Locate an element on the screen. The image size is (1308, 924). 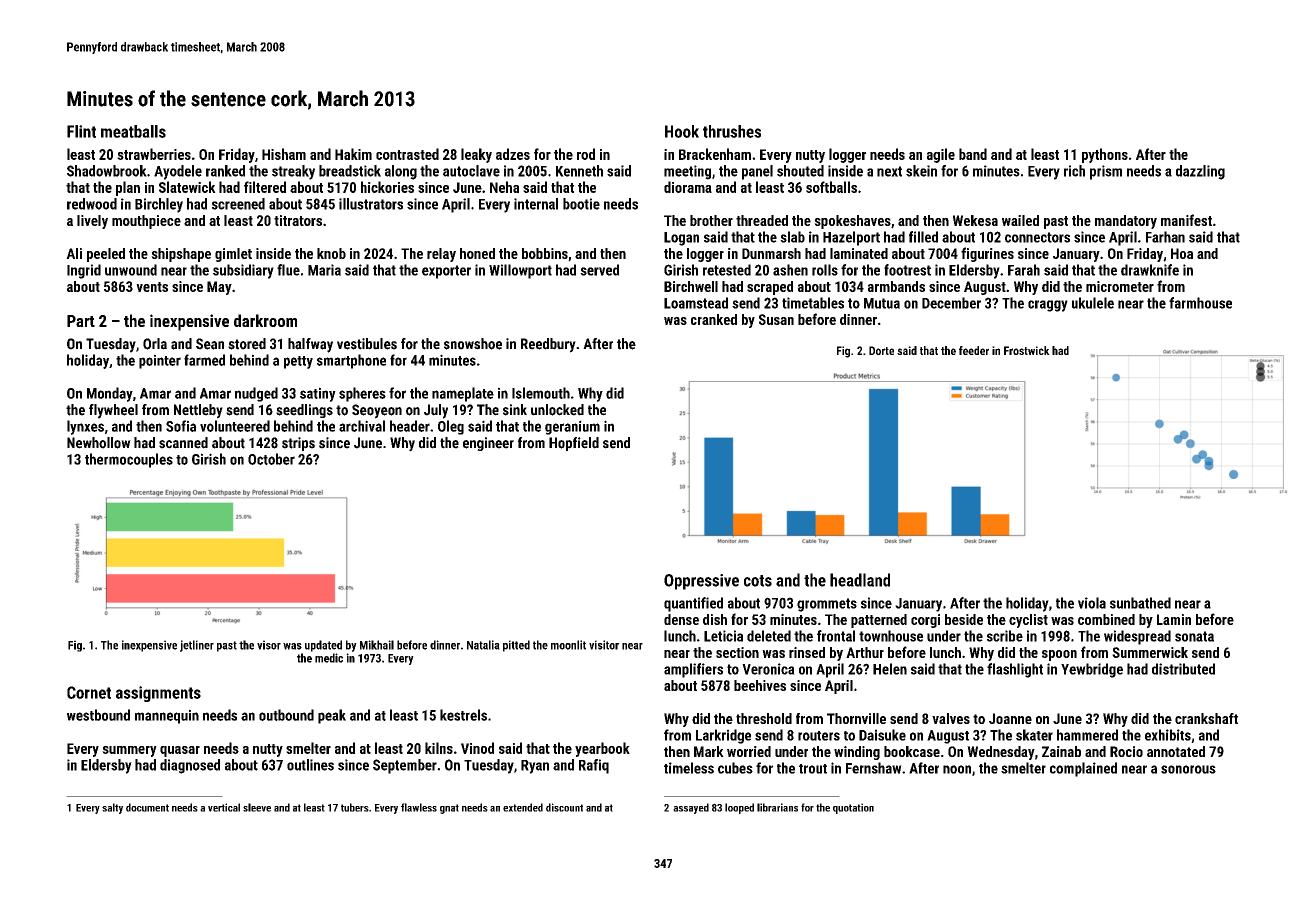
sunbathed is located at coordinates (1140, 603).
